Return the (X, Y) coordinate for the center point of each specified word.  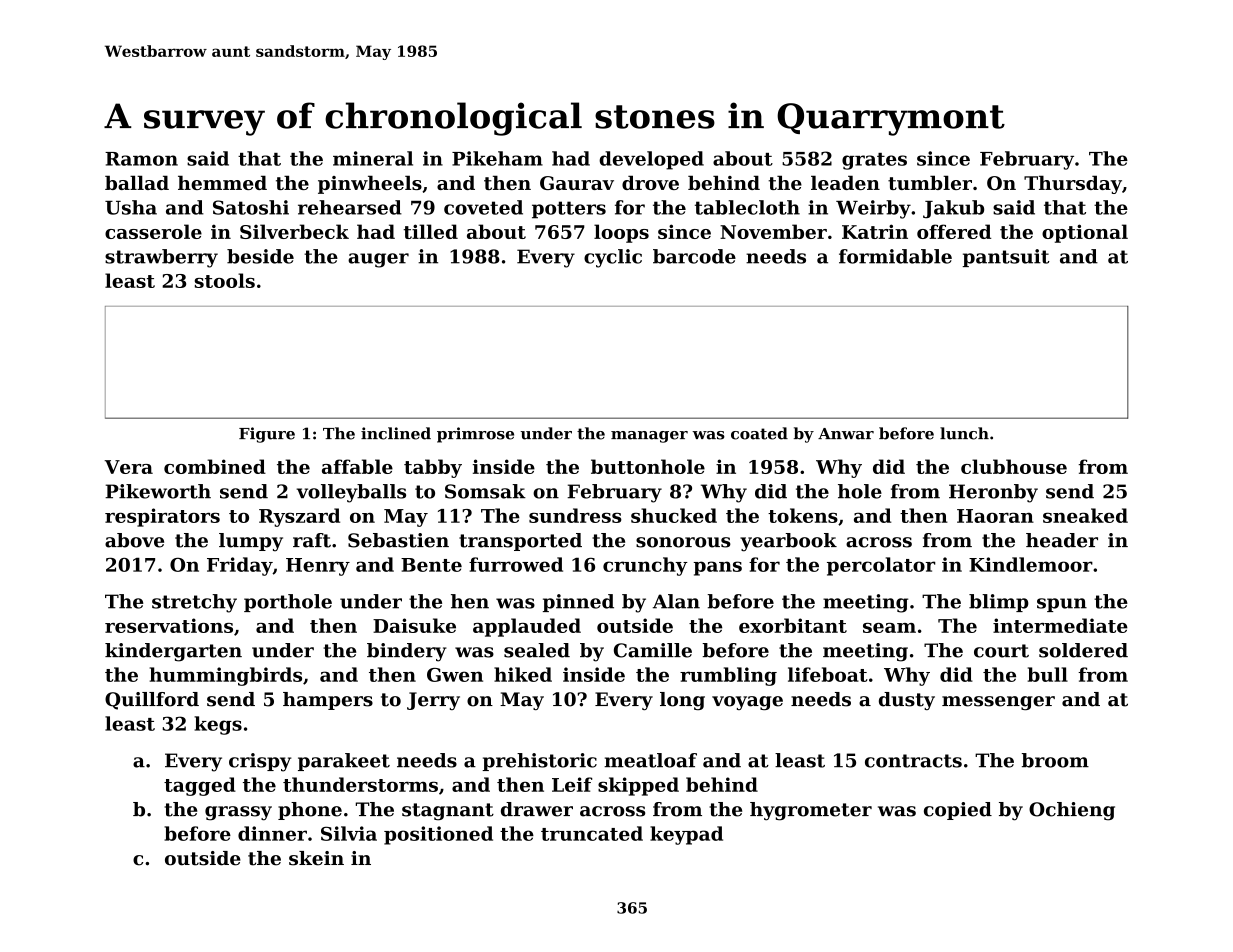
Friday (240, 566)
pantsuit (1006, 258)
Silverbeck (294, 231)
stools (225, 280)
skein (316, 858)
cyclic (613, 258)
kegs (218, 725)
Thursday (1073, 184)
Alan (676, 601)
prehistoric (539, 762)
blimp (999, 603)
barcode (694, 256)
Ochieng (1072, 811)
